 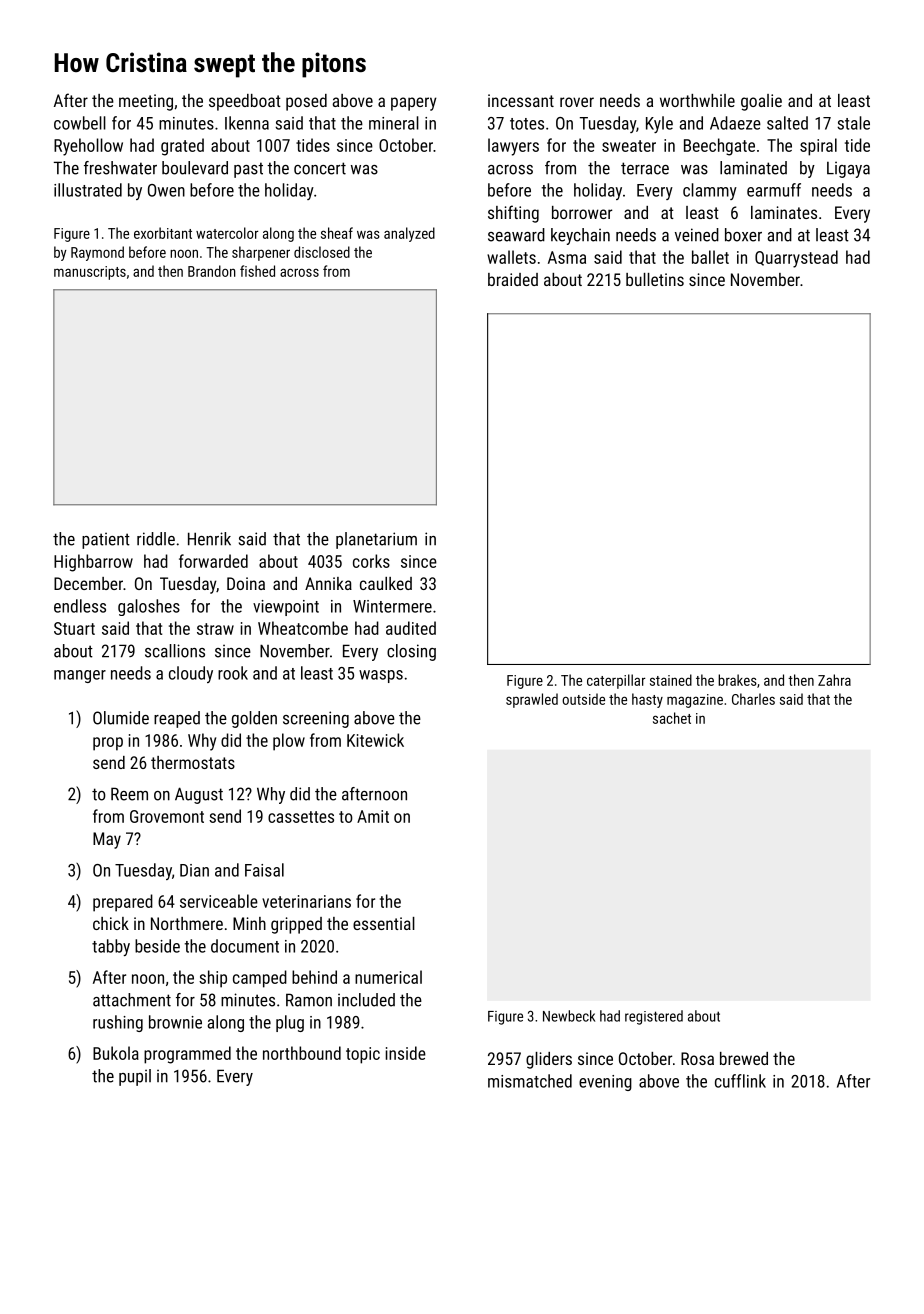 I want to click on Asma, so click(x=567, y=257).
